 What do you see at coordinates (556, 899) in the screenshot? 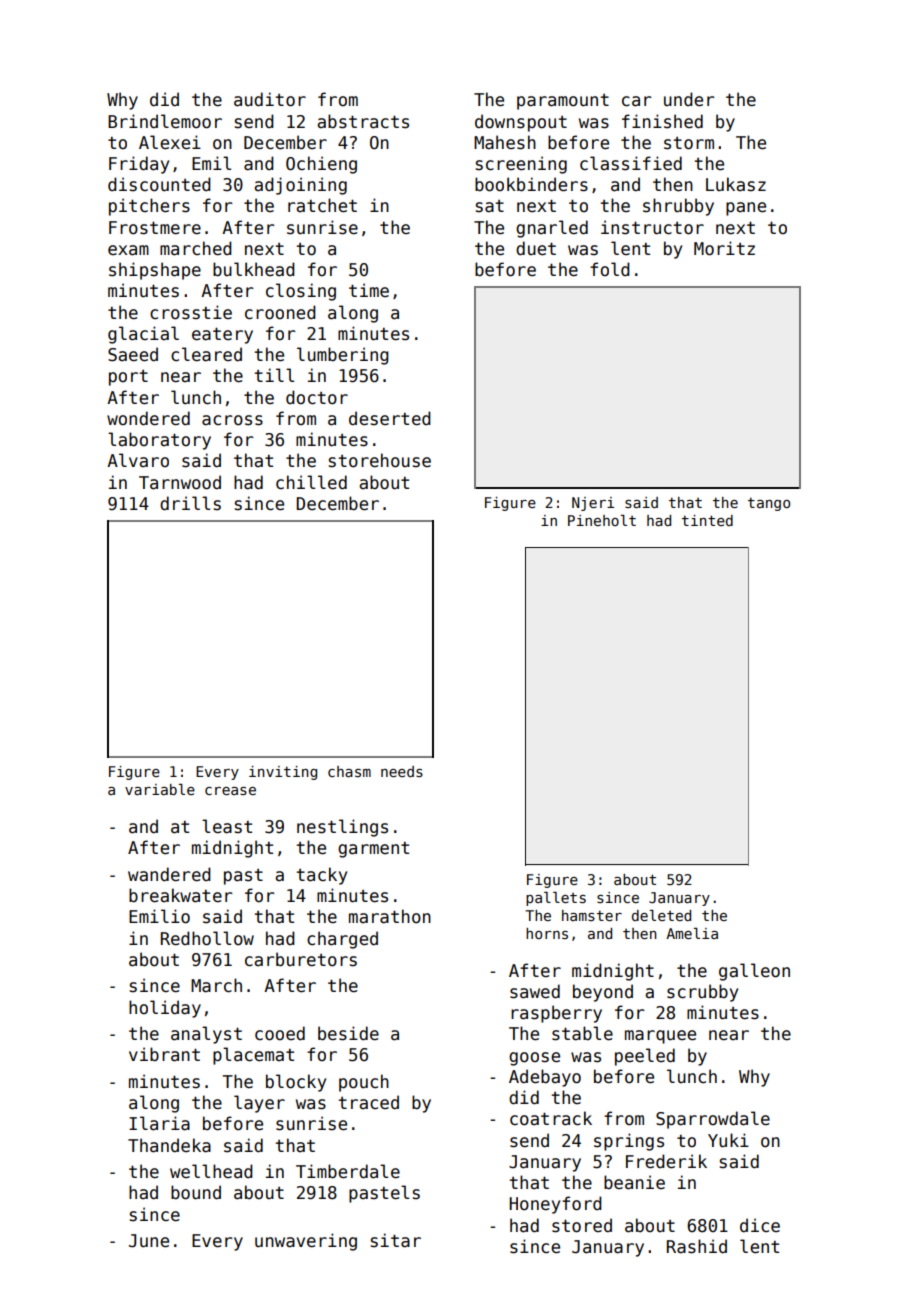
I see `pallets` at bounding box center [556, 899].
